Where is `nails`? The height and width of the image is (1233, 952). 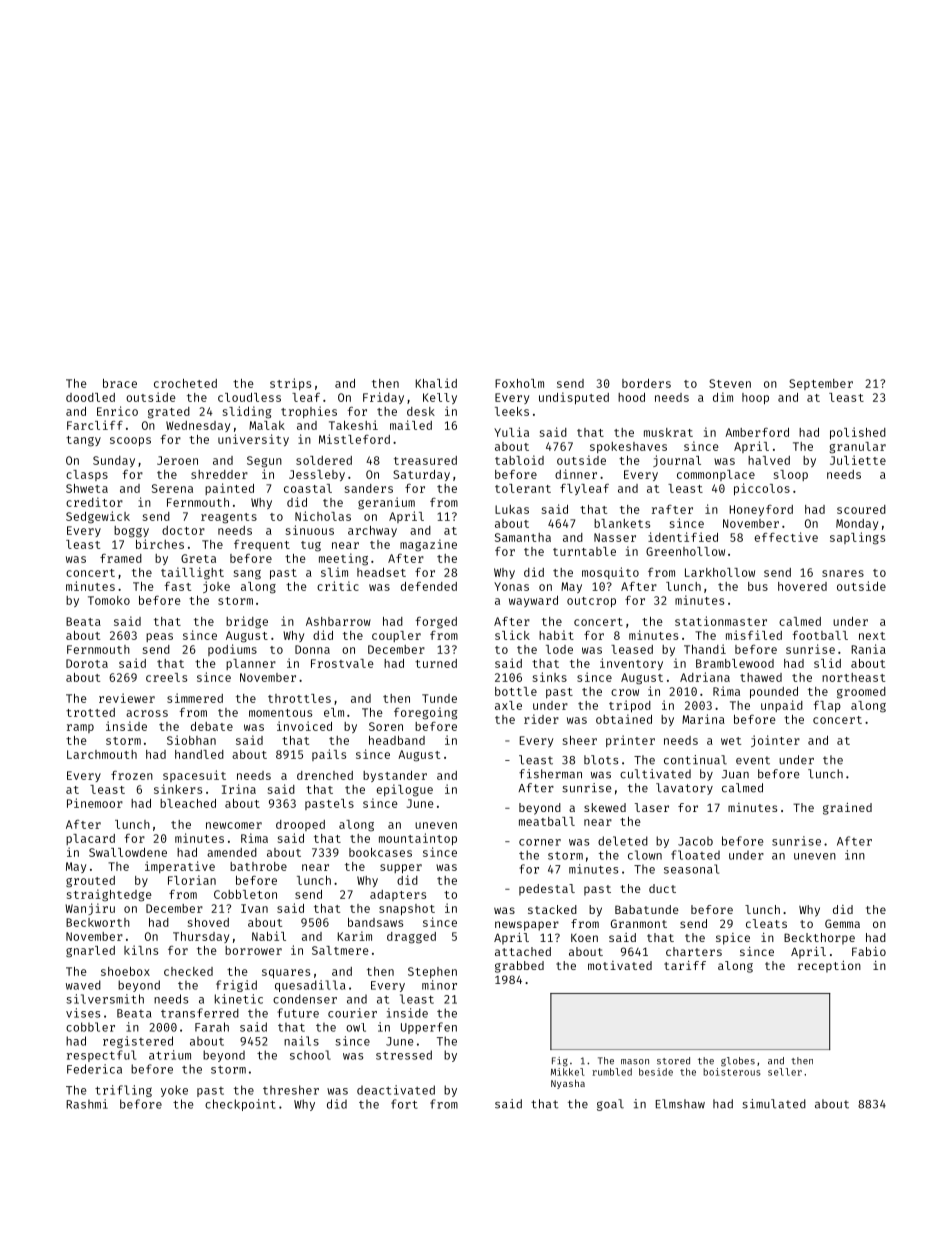
nails is located at coordinates (301, 1041).
